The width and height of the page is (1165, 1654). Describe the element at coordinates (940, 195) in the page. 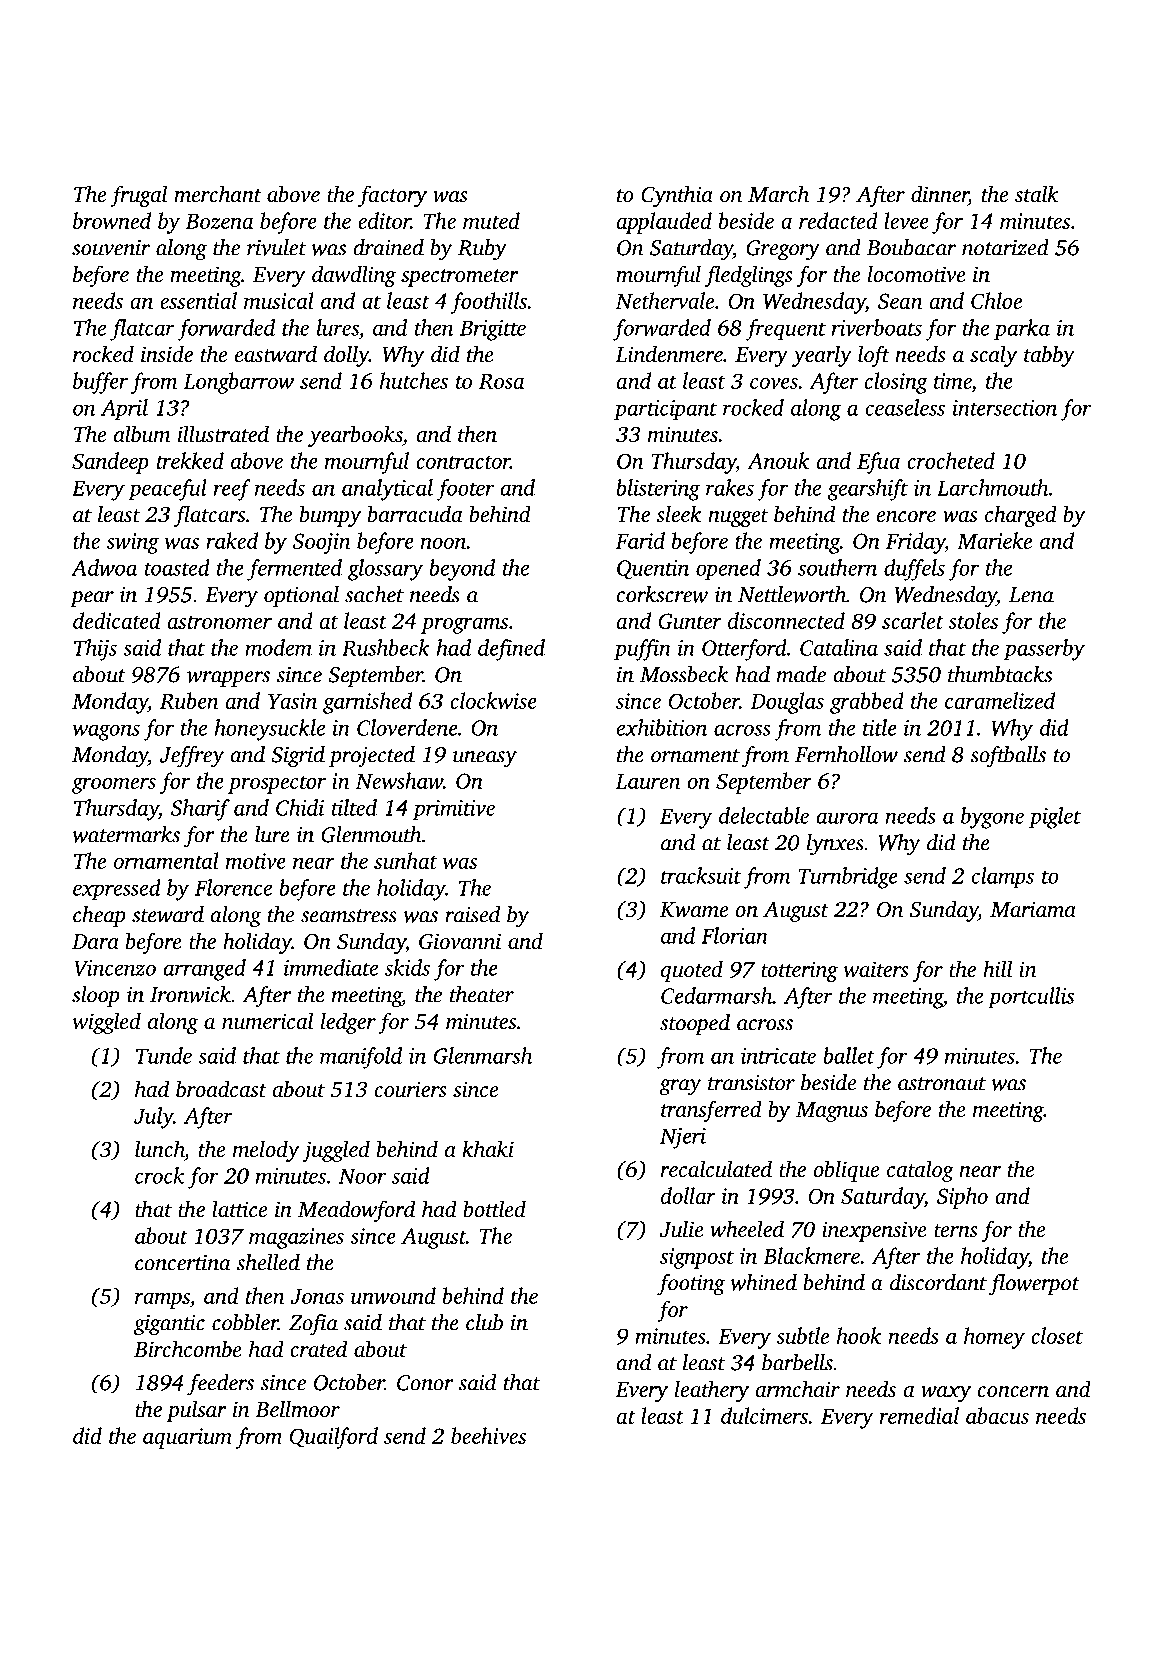

I see `dinner` at that location.
